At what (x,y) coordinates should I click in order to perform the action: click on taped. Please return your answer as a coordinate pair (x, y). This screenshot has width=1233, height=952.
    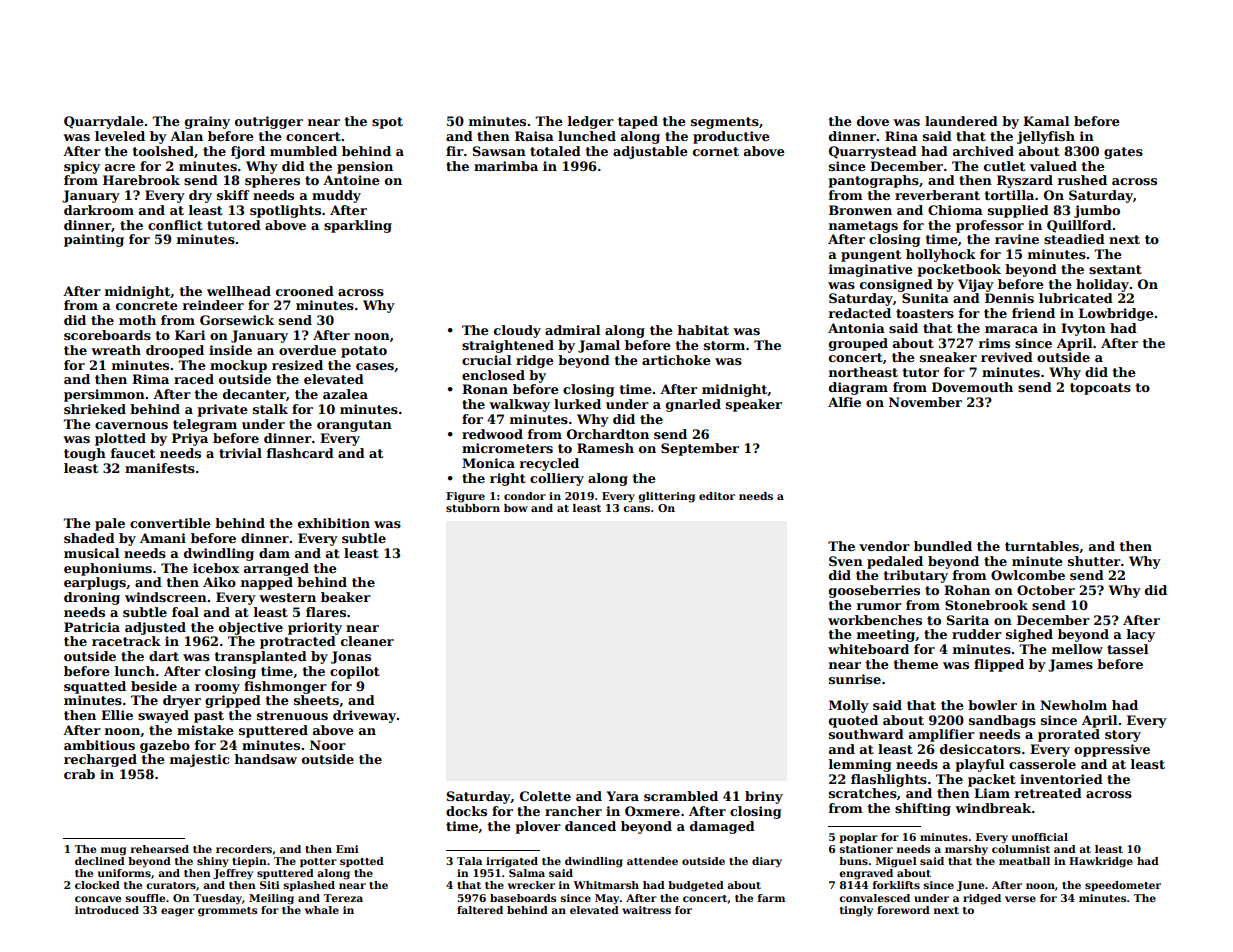
    Looking at the image, I should click on (638, 122).
